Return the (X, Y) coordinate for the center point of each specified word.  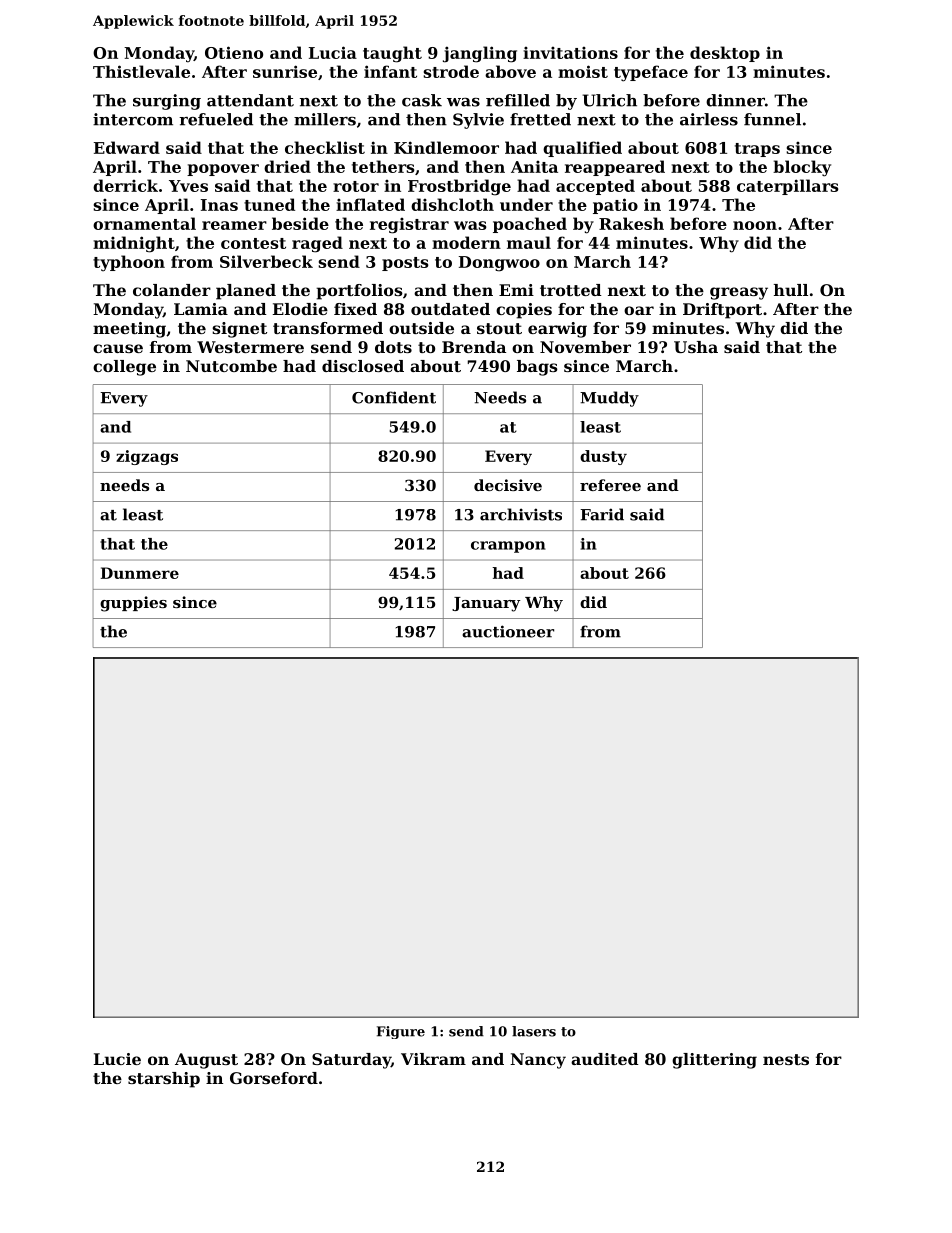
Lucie (117, 1059)
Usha (696, 347)
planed (246, 292)
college (124, 368)
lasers (534, 1031)
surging (167, 102)
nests (786, 1059)
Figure (401, 1032)
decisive (508, 485)
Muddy (609, 399)
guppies (133, 604)
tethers (383, 166)
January (486, 604)
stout (499, 328)
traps (757, 150)
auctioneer (508, 631)
